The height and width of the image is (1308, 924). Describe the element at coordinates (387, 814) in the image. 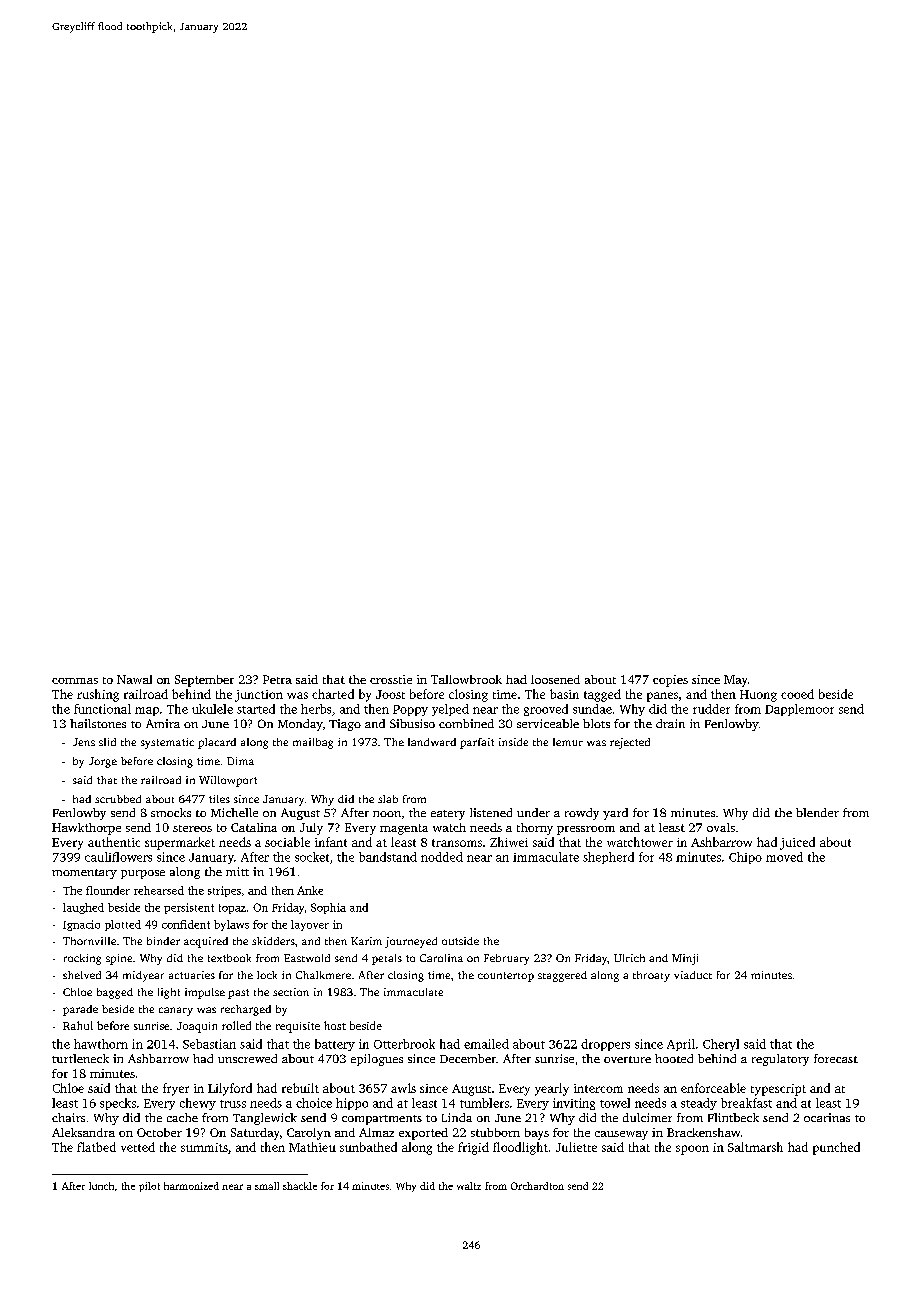

I see `noon` at that location.
